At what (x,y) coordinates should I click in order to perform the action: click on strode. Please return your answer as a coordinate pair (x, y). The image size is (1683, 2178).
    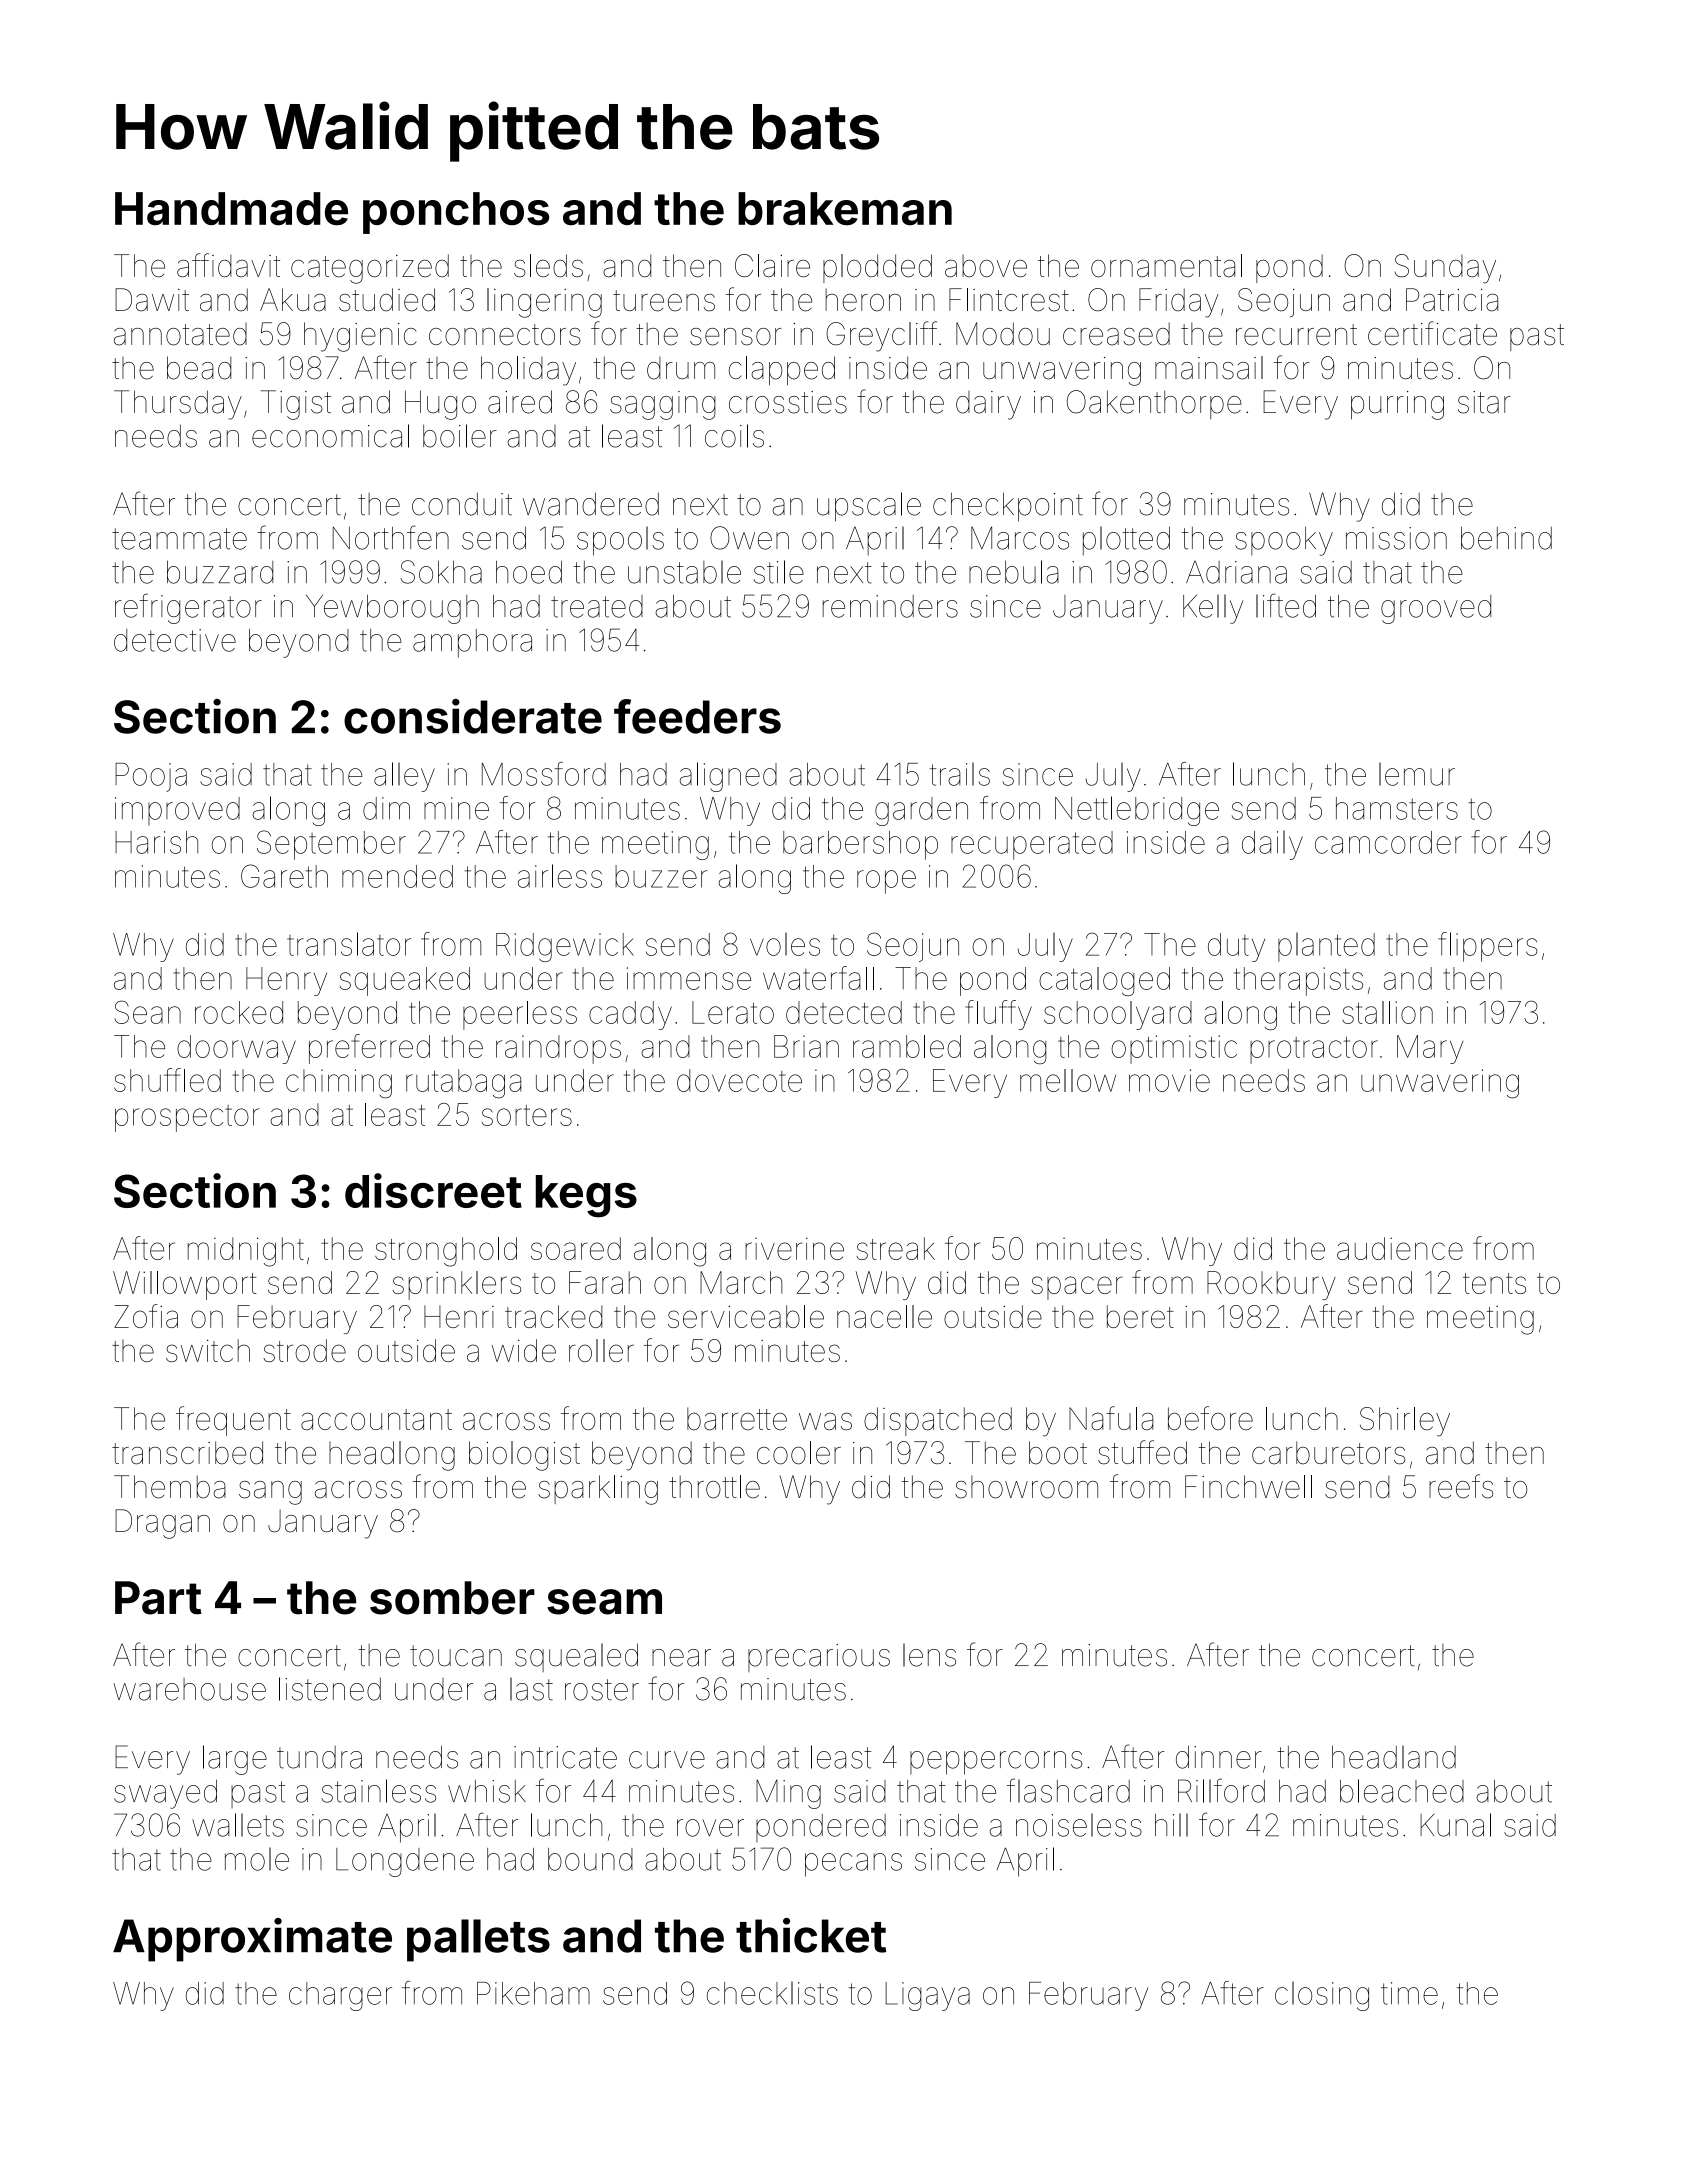
    Looking at the image, I should click on (304, 1350).
